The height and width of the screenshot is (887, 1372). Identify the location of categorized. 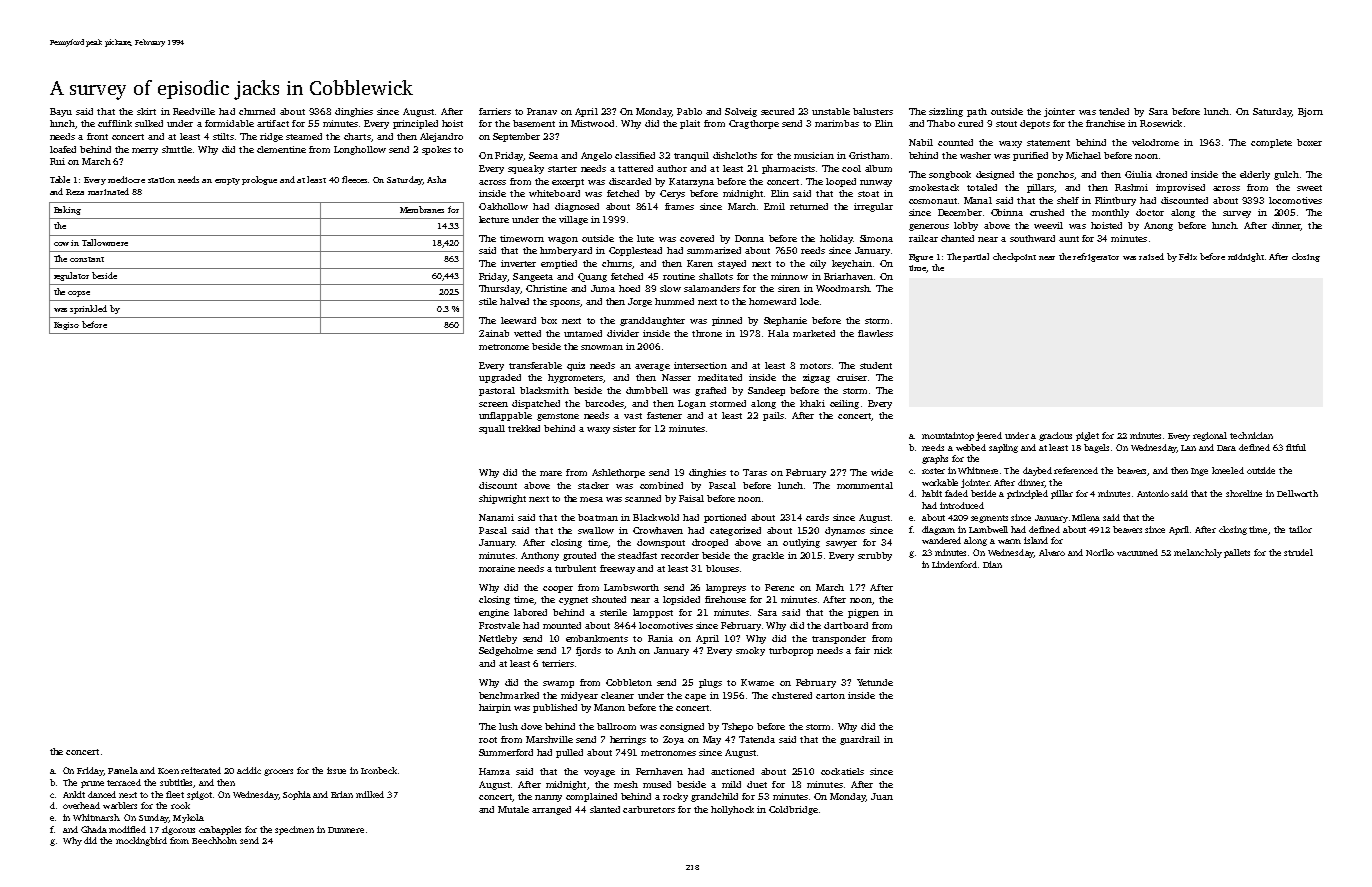
(735, 531).
